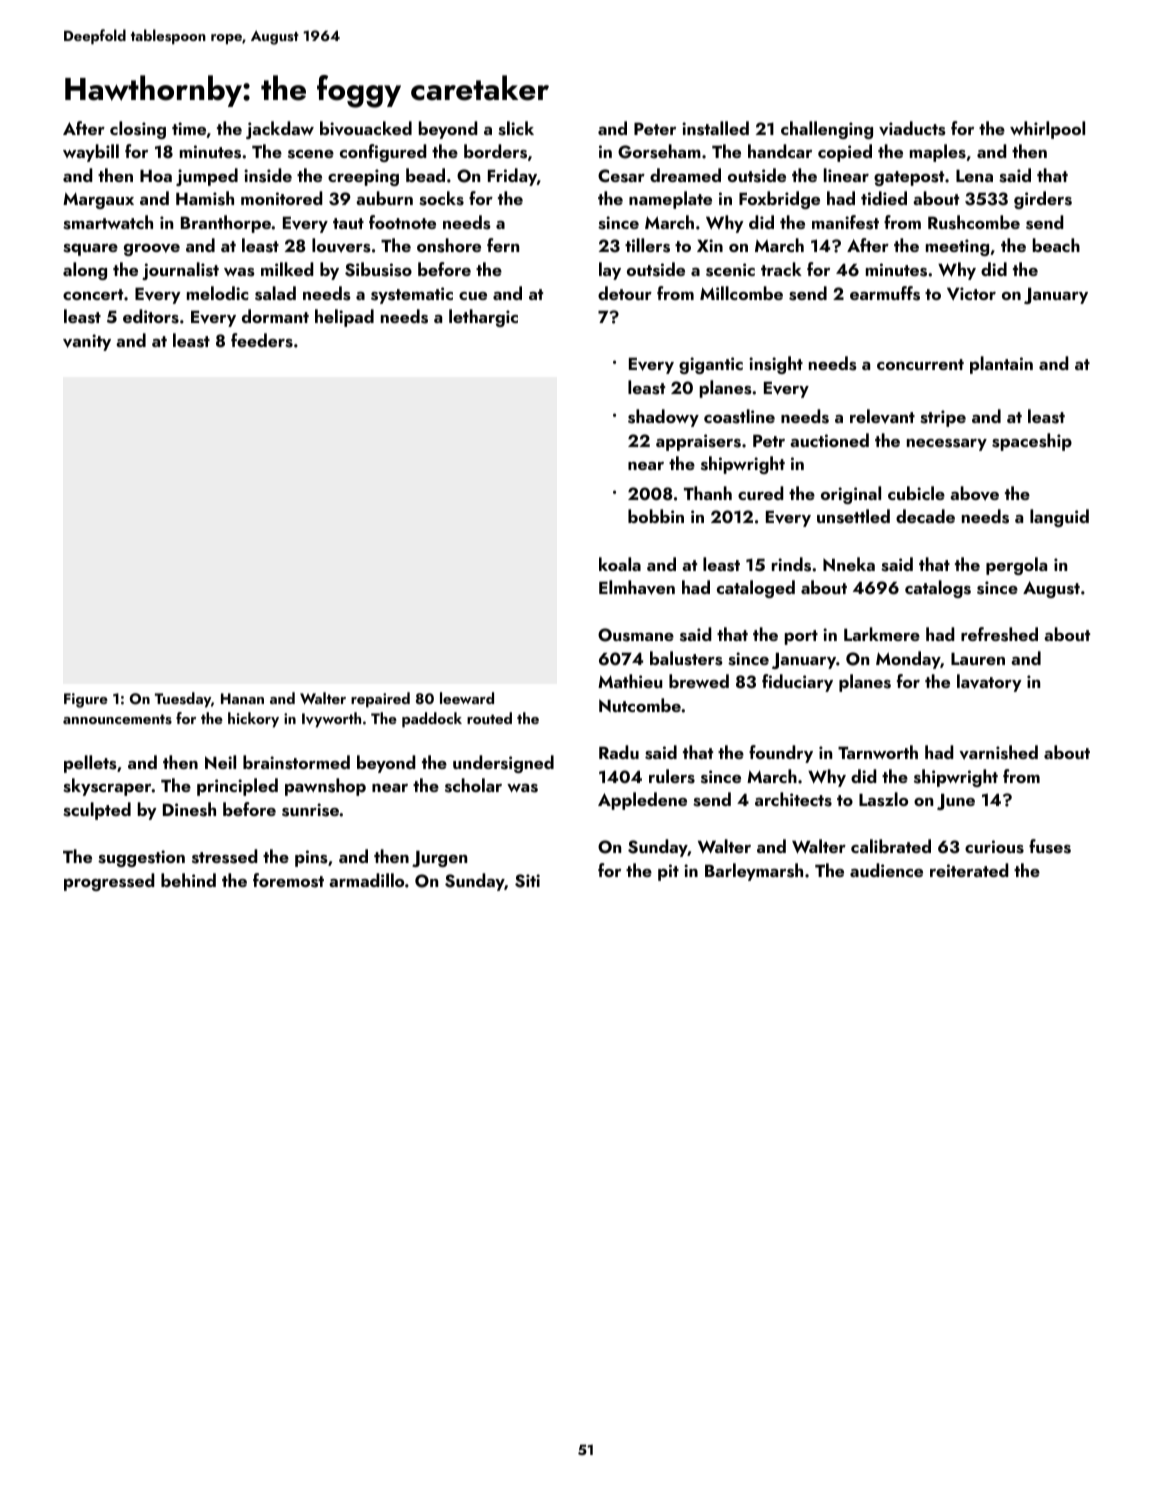 This image has width=1155, height=1495. Describe the element at coordinates (715, 128) in the image. I see `installed` at that location.
